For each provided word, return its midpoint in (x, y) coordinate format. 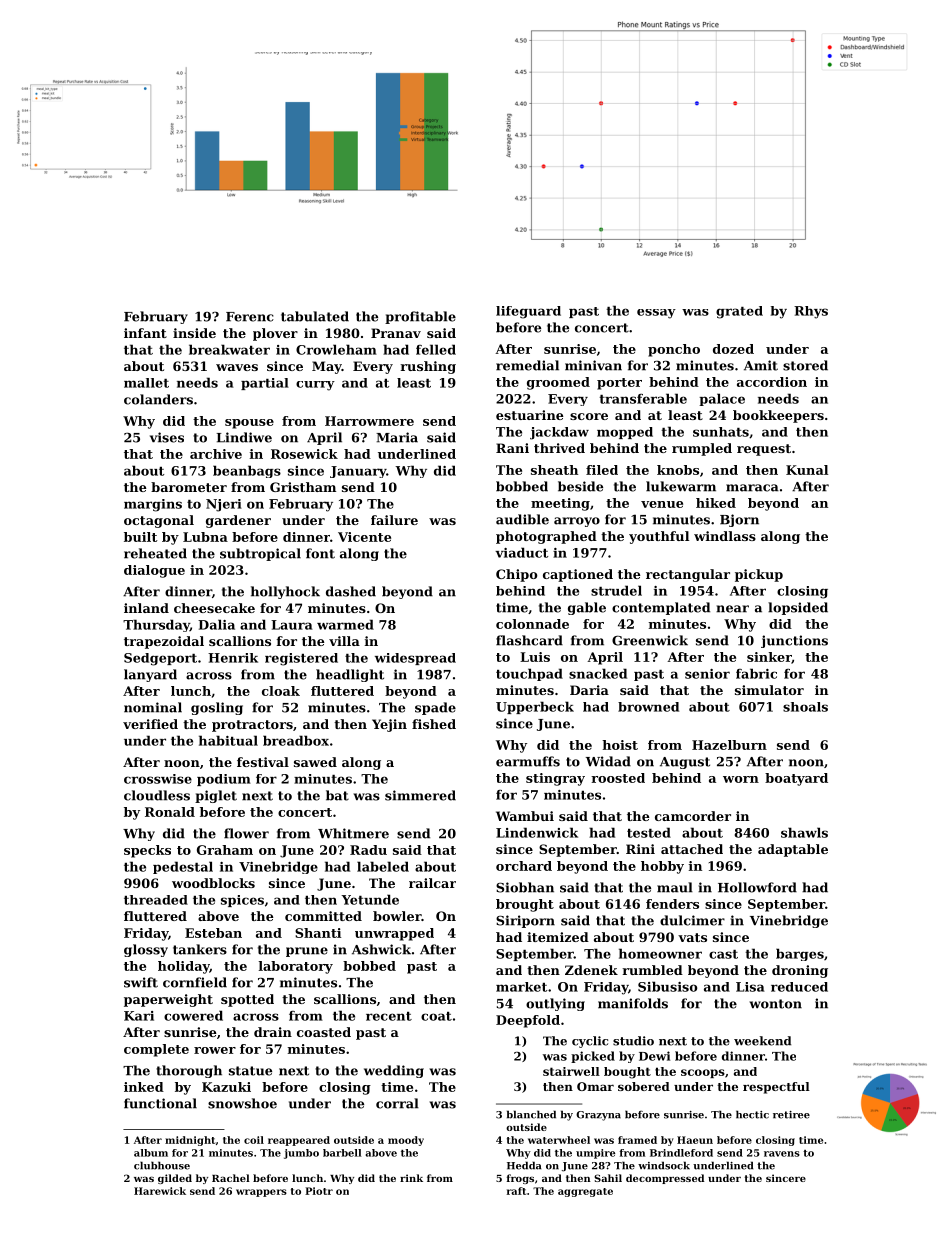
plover (275, 334)
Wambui (525, 816)
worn (741, 779)
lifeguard (528, 312)
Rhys (811, 312)
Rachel (231, 1178)
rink (411, 1178)
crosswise (158, 779)
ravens (782, 1154)
